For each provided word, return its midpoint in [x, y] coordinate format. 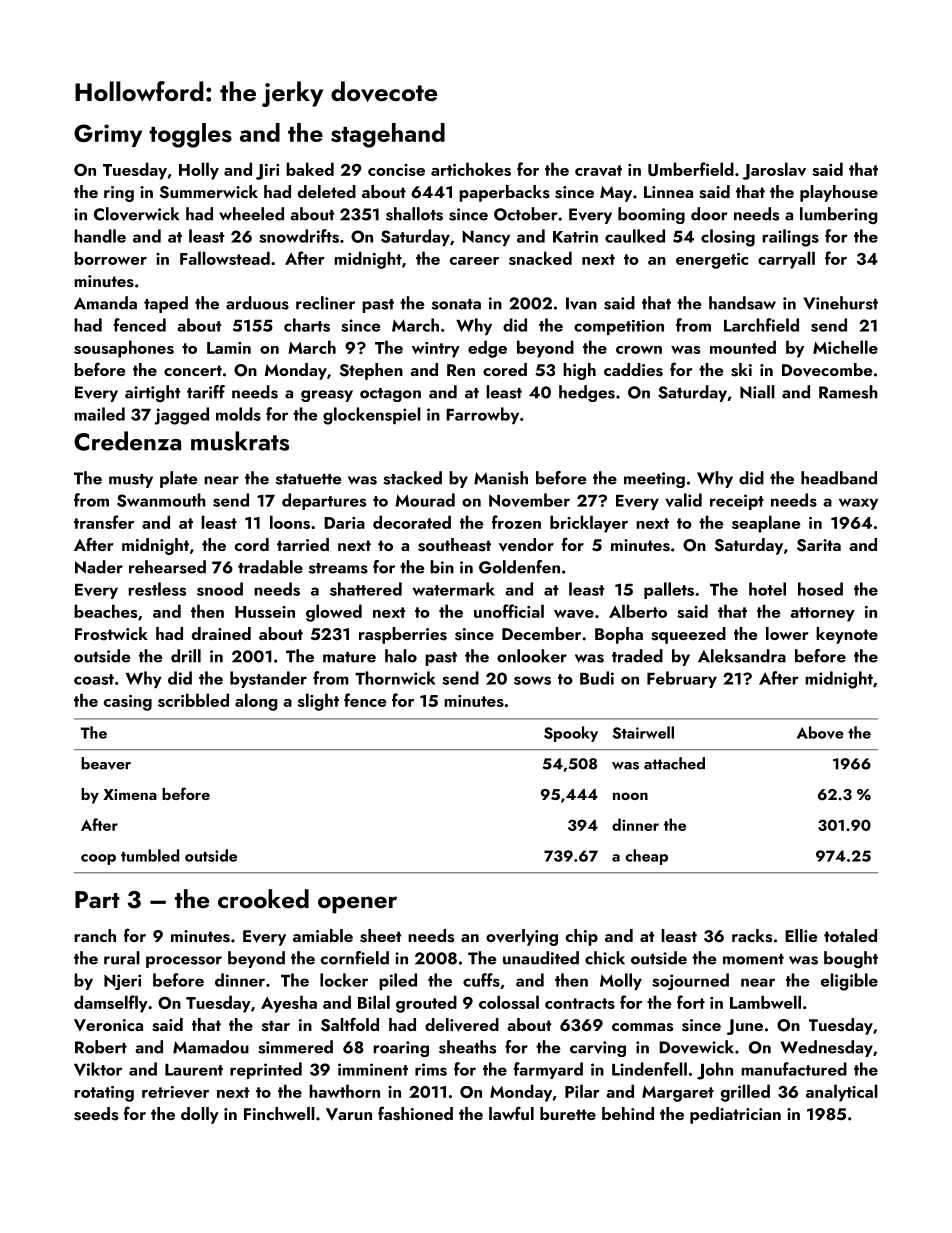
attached [674, 763]
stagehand [388, 135]
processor [184, 962]
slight [318, 702]
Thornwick [395, 678]
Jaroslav [774, 171]
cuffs [481, 980]
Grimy [108, 135]
